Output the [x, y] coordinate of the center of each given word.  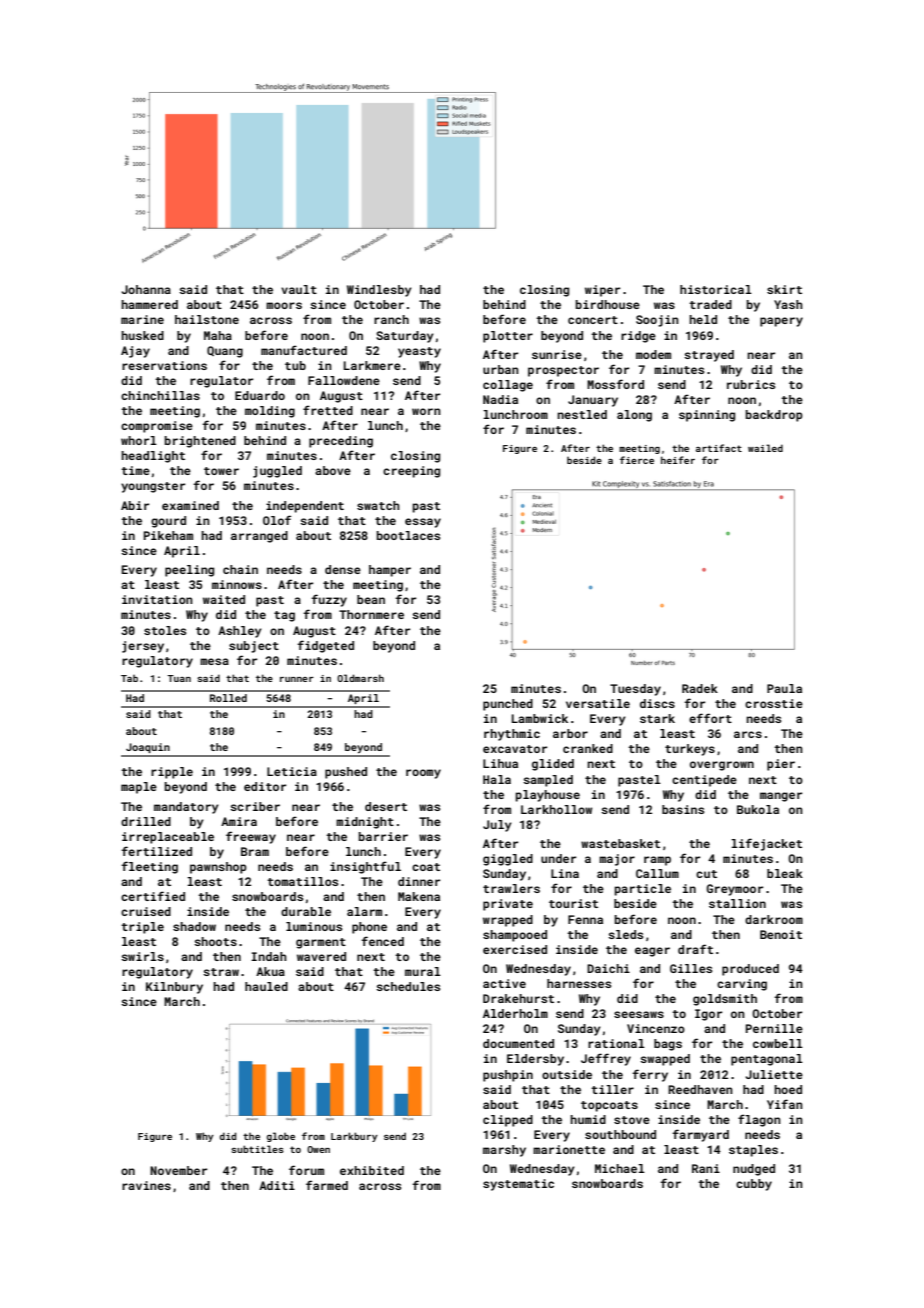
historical [716, 289]
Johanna [146, 289]
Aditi [277, 1185]
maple [139, 788]
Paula [784, 688]
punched [508, 705]
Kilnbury [174, 988]
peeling [189, 571]
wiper [602, 291]
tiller [612, 1089]
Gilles [691, 968]
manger [781, 797]
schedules [408, 986]
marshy [504, 1151]
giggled [508, 860]
